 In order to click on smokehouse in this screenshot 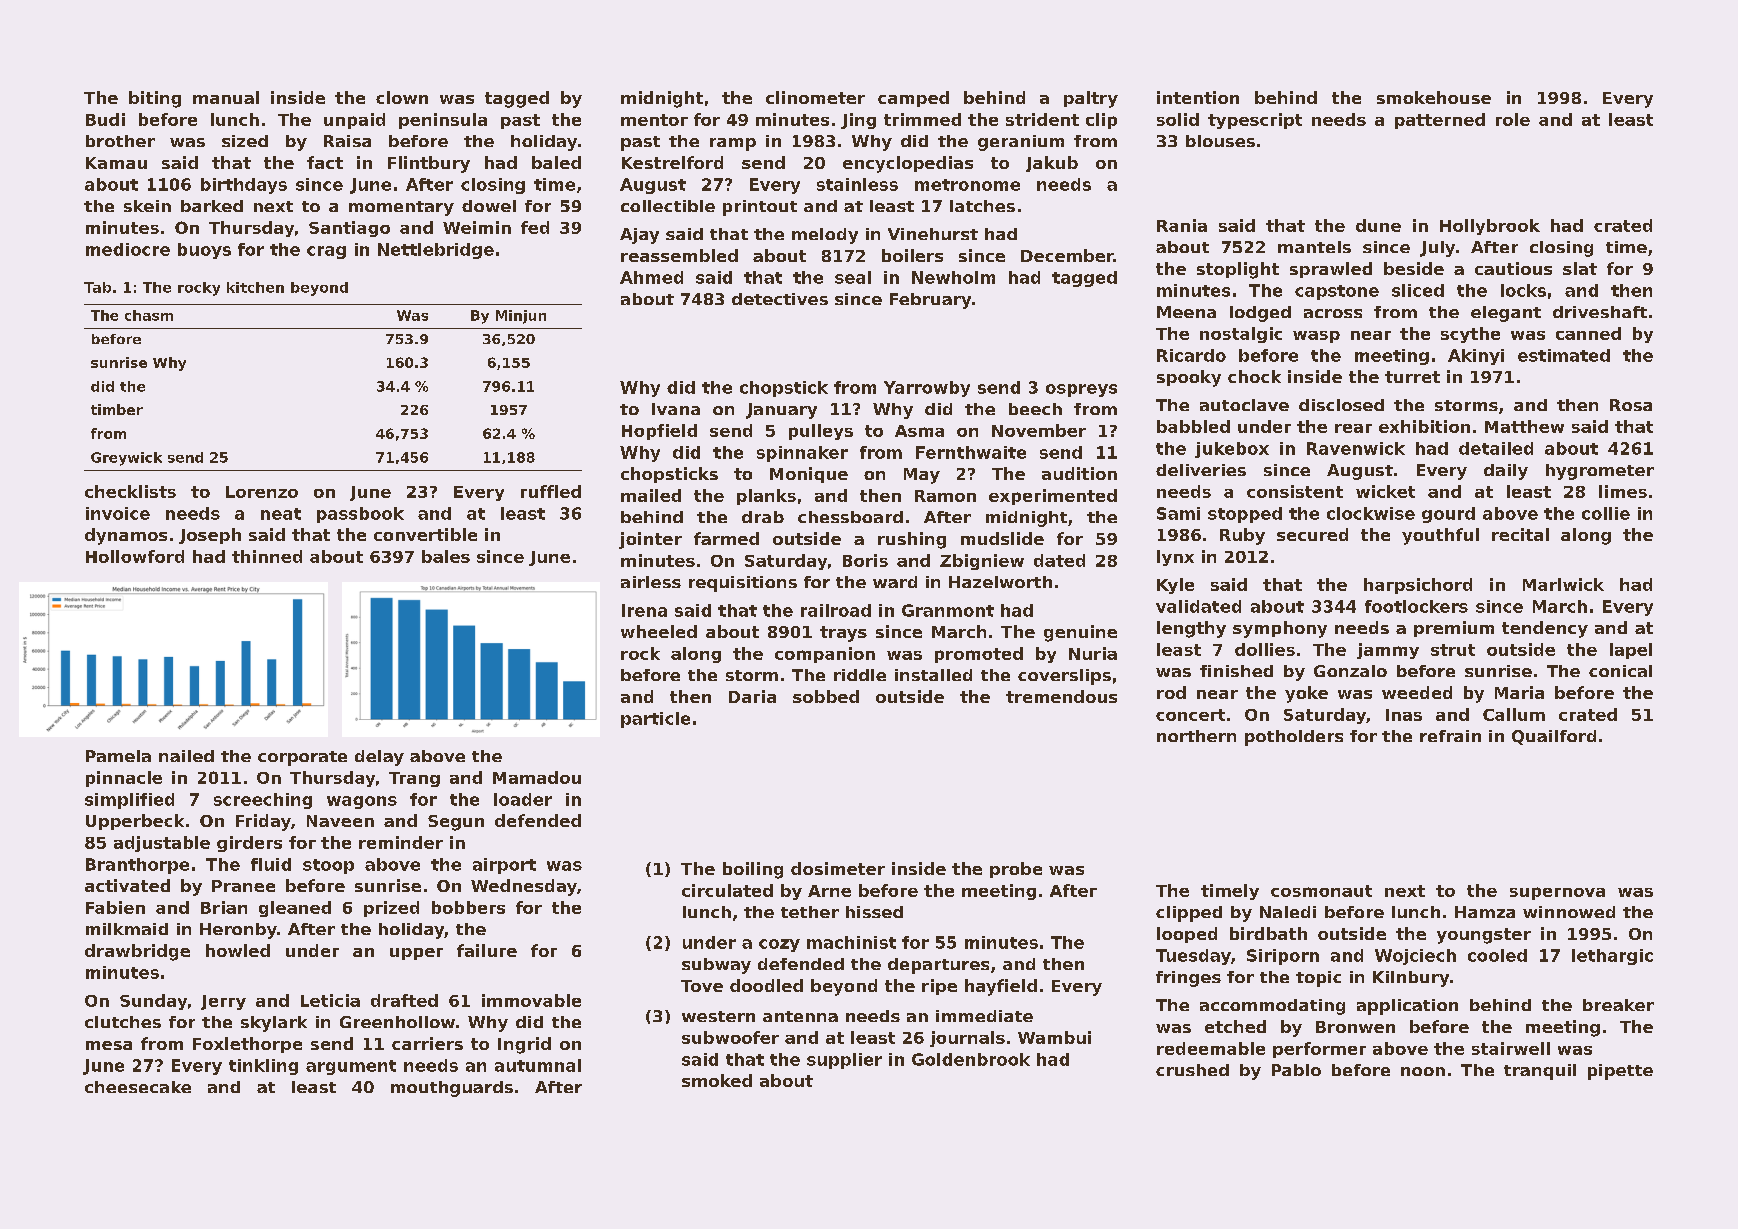, I will do `click(1434, 97)`.
